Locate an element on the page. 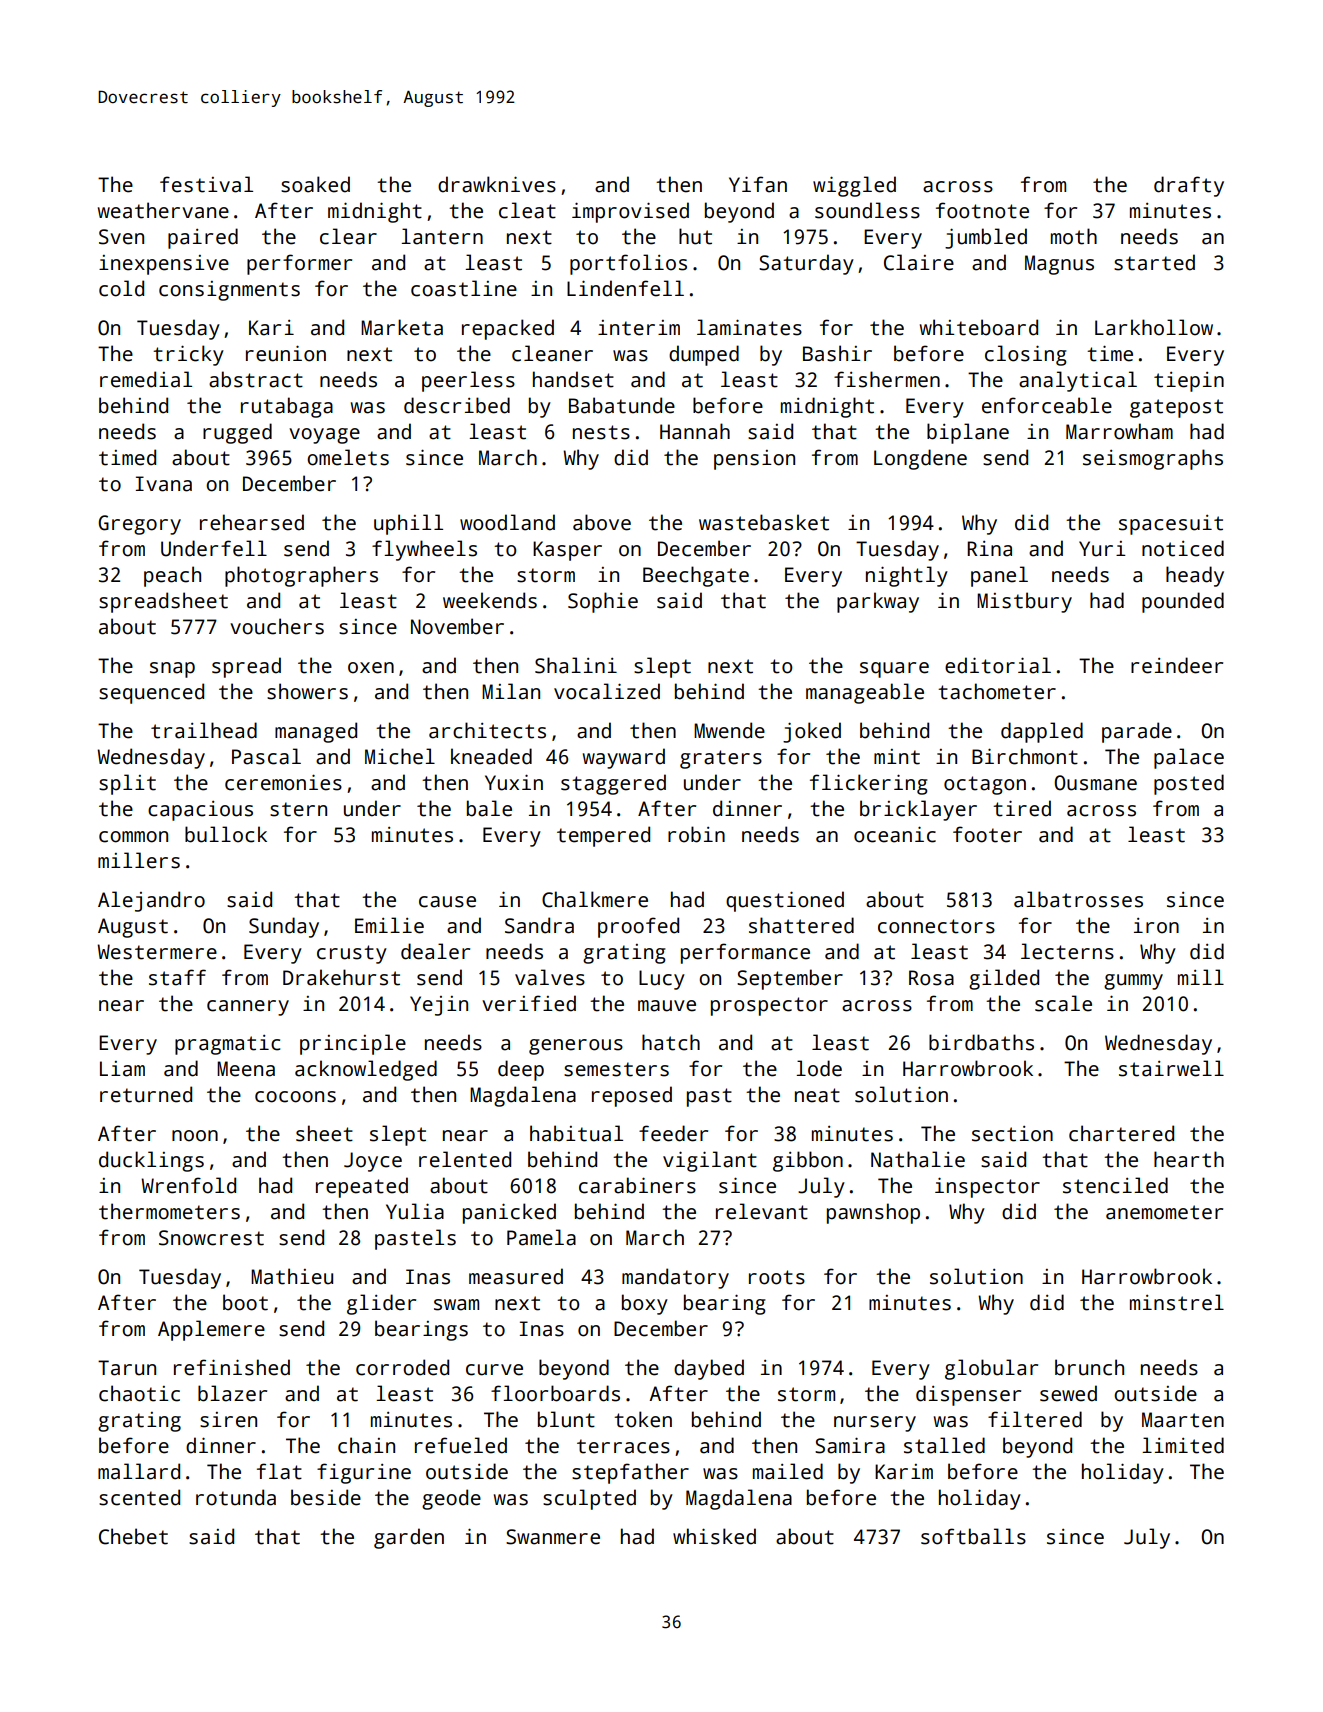  tired is located at coordinates (1022, 808).
